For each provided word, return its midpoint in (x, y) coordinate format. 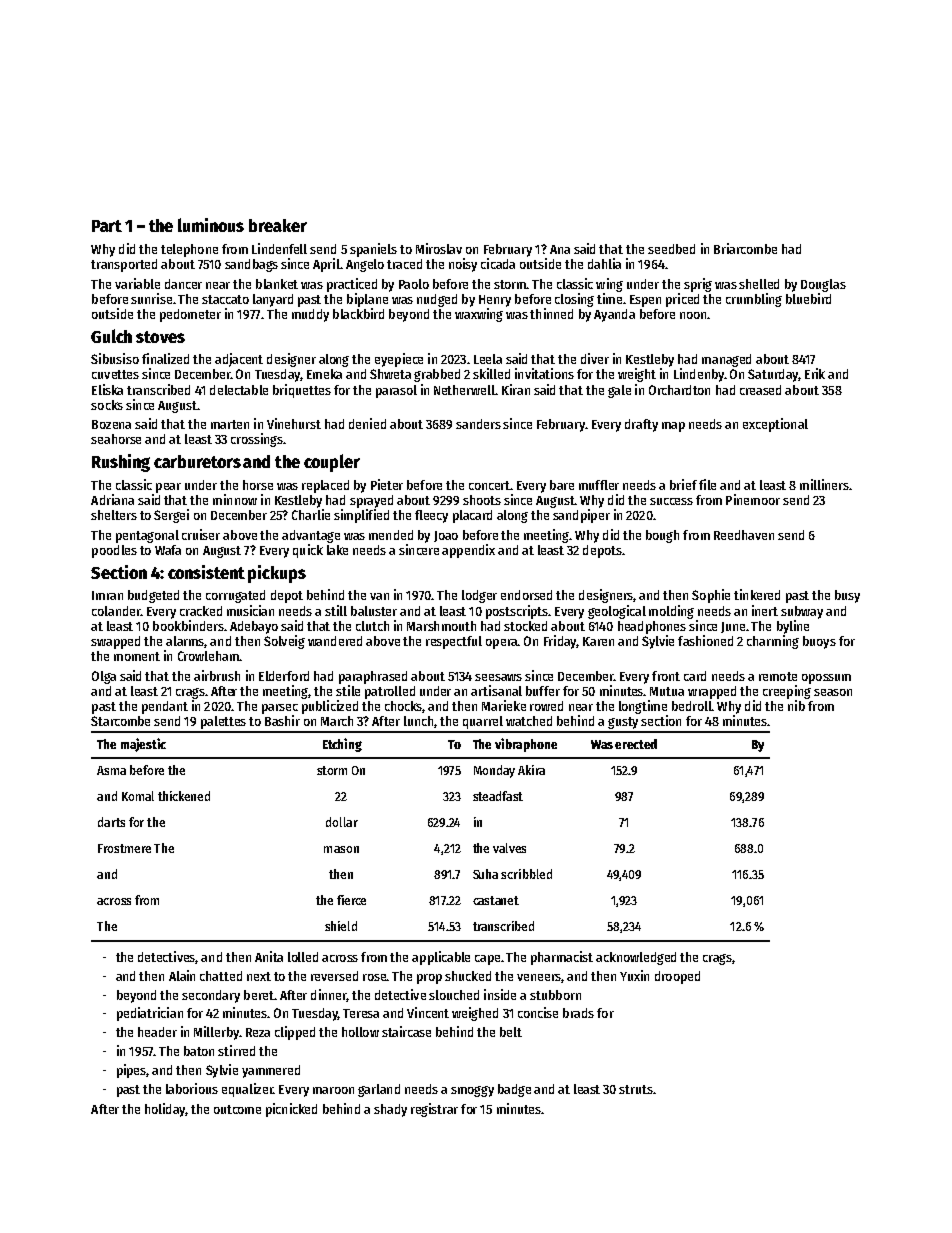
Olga (104, 677)
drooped (677, 977)
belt (511, 1032)
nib (796, 705)
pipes (132, 1071)
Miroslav (439, 248)
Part (107, 226)
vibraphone (526, 745)
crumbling (754, 300)
